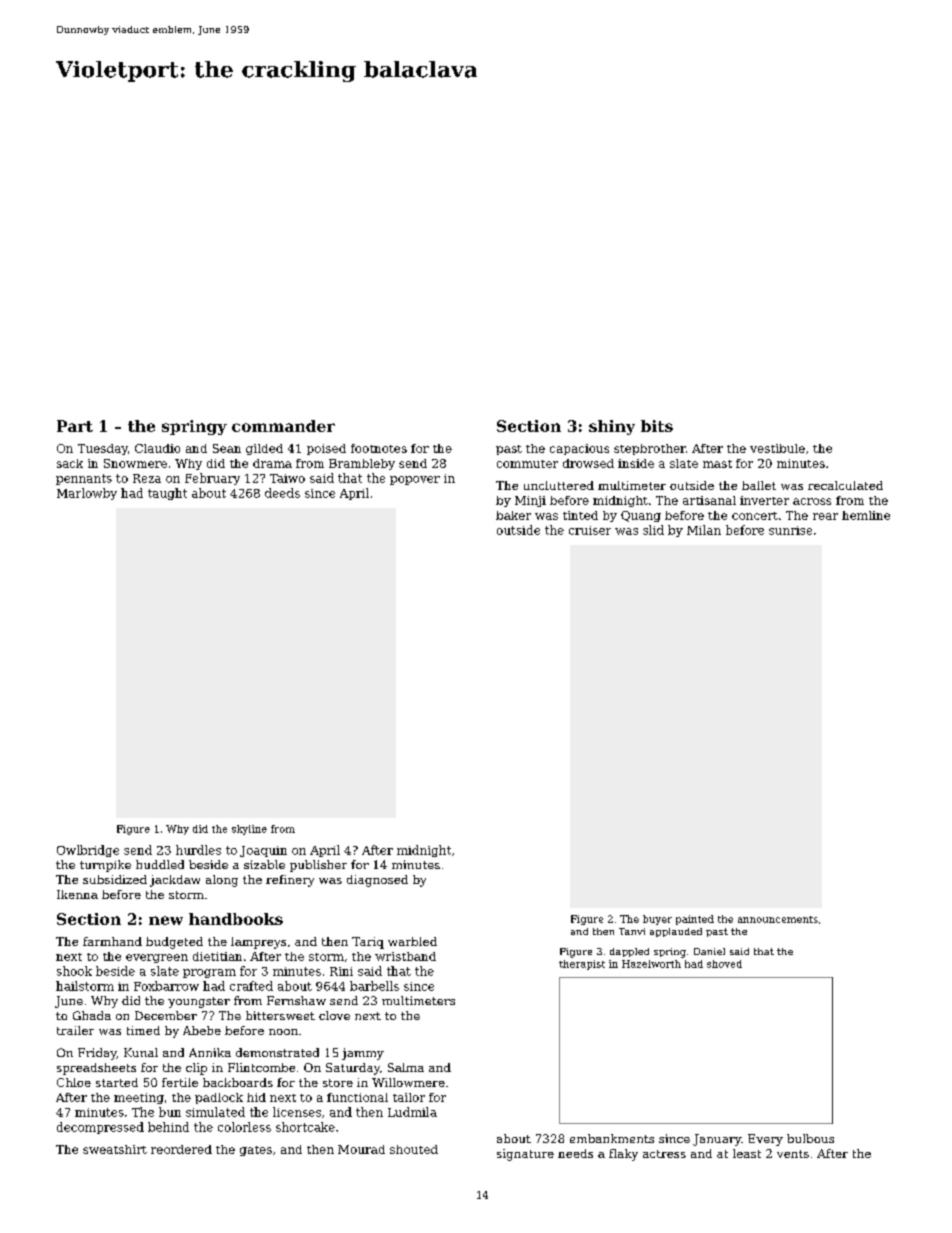 The width and height of the page is (952, 1233). What do you see at coordinates (590, 530) in the page?
I see `cruiser` at bounding box center [590, 530].
